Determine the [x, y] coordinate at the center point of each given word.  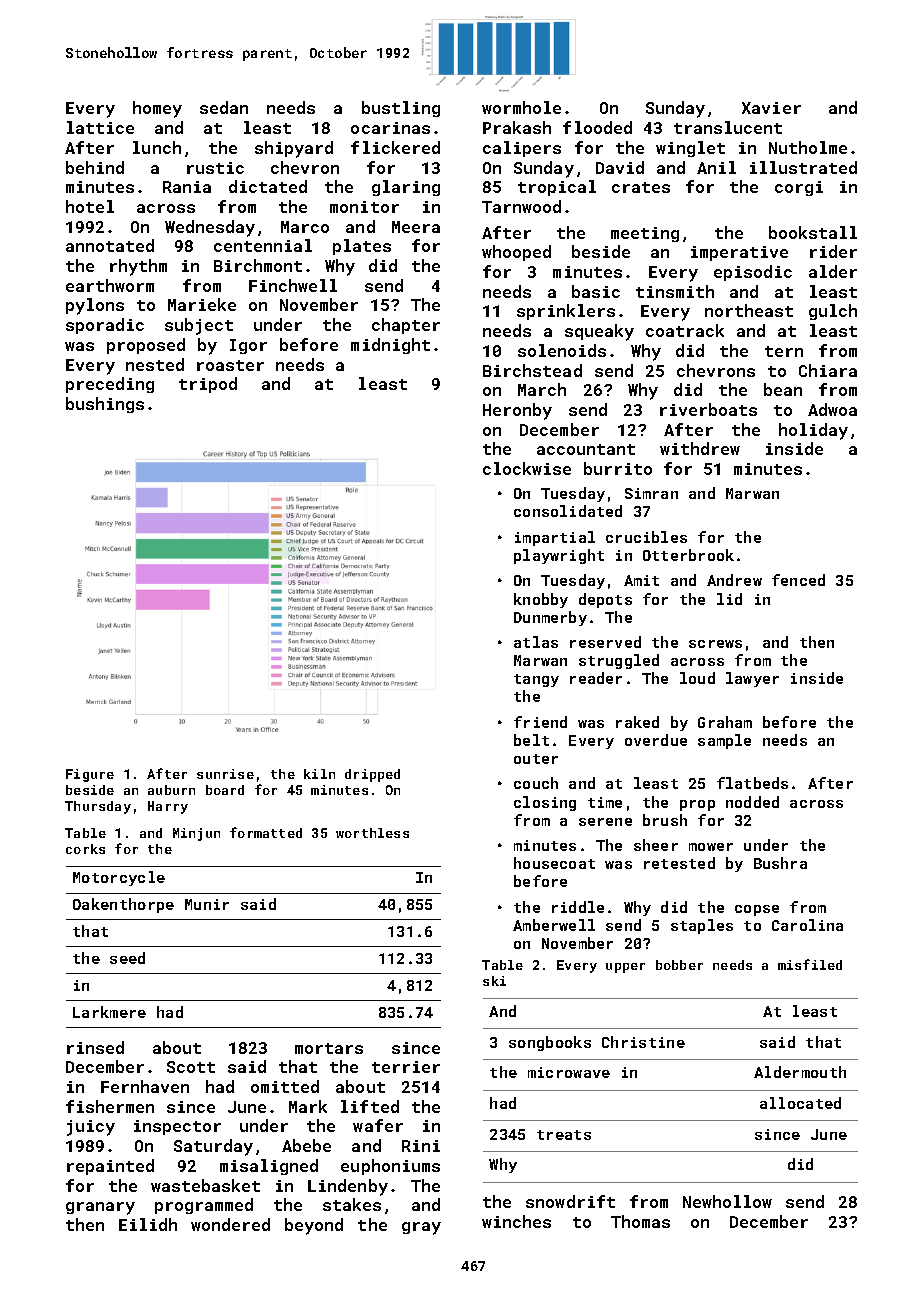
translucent [728, 127]
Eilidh [148, 1224]
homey [157, 109]
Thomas [640, 1221]
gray [421, 1228]
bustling [401, 109]
